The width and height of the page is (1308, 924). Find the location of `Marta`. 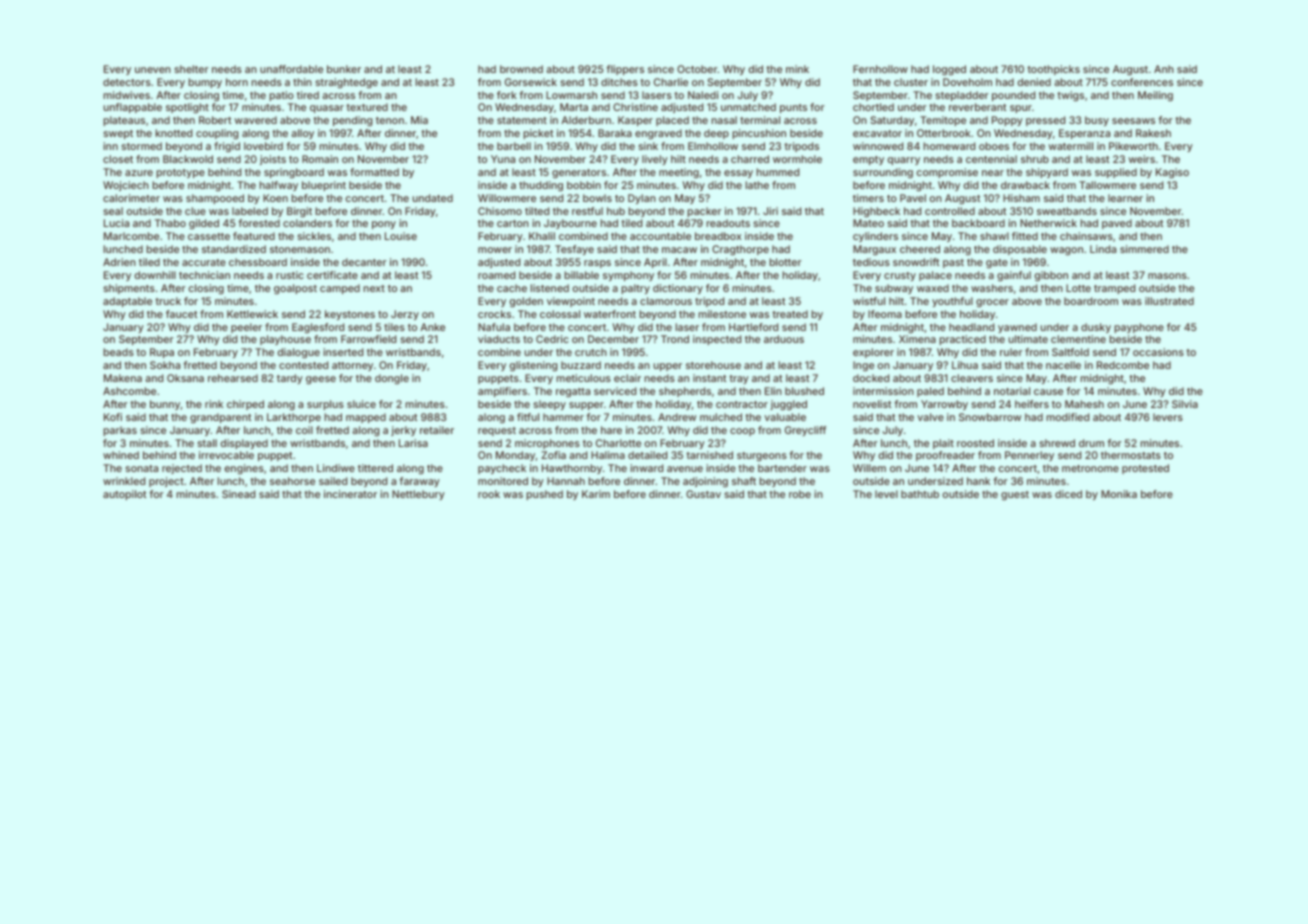

Marta is located at coordinates (574, 107).
